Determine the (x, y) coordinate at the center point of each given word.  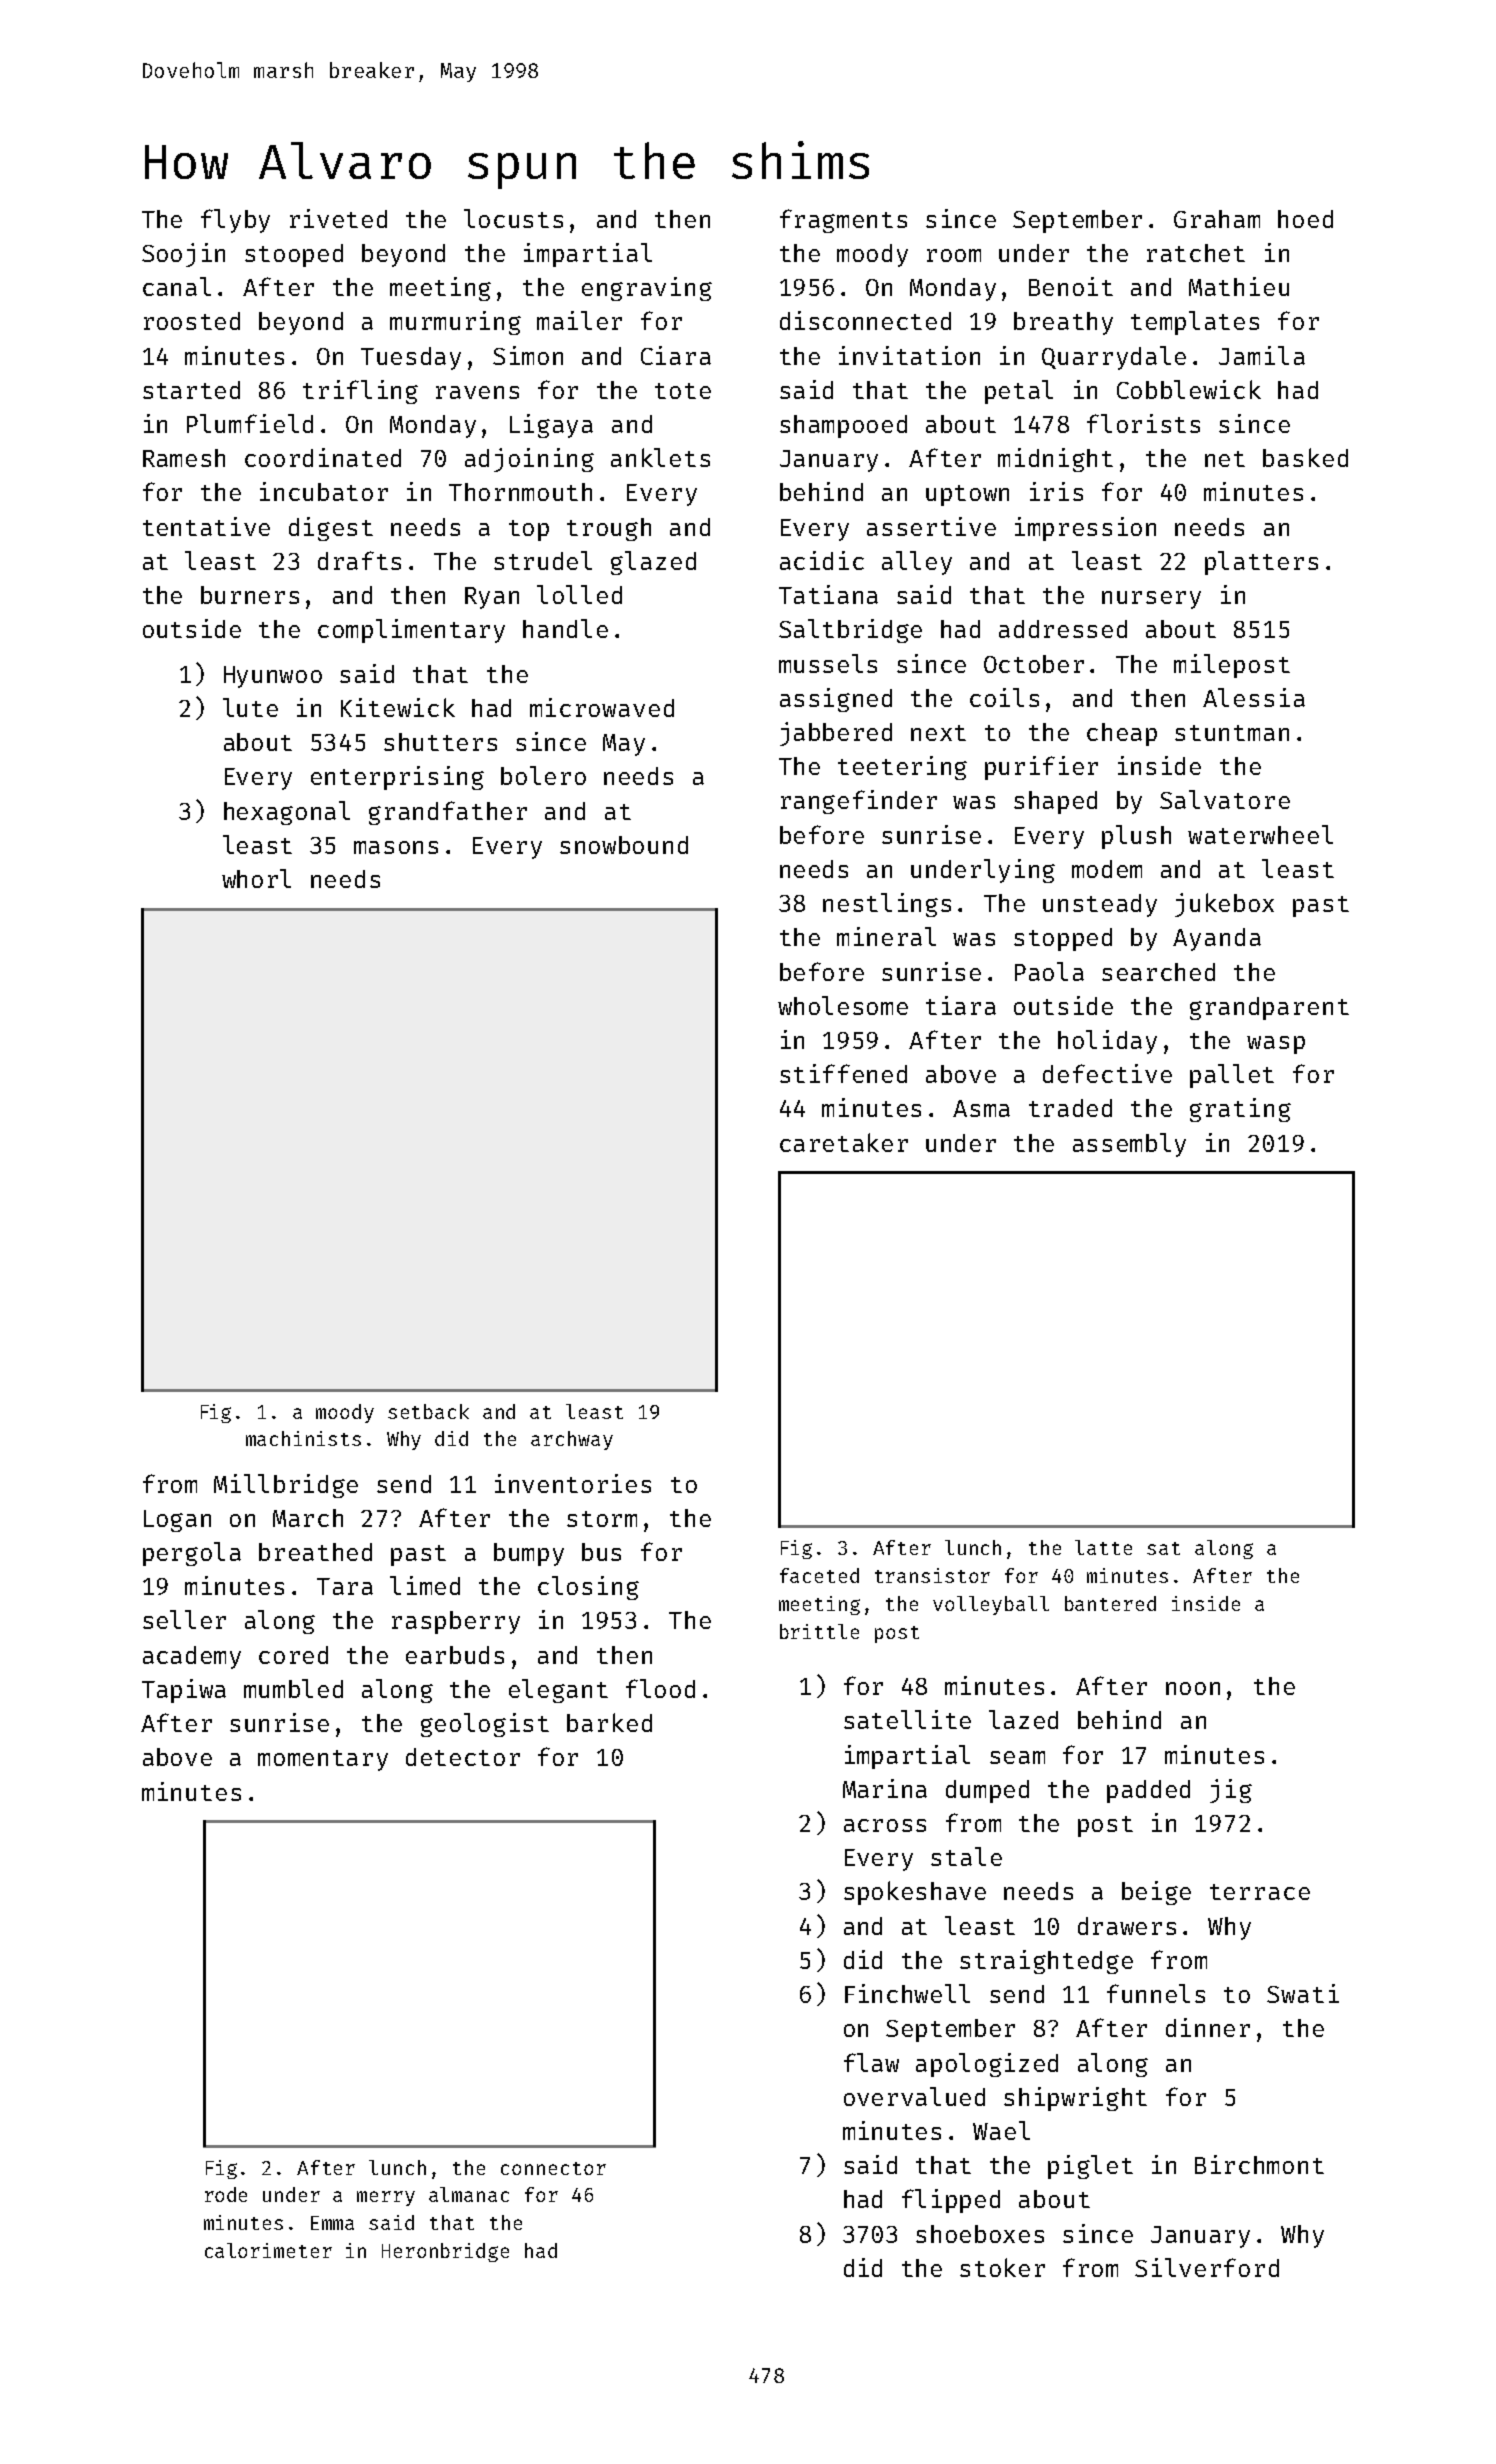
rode (226, 2194)
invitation (909, 355)
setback (428, 1411)
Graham (1217, 219)
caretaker (844, 1142)
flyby (235, 221)
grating (1240, 1110)
